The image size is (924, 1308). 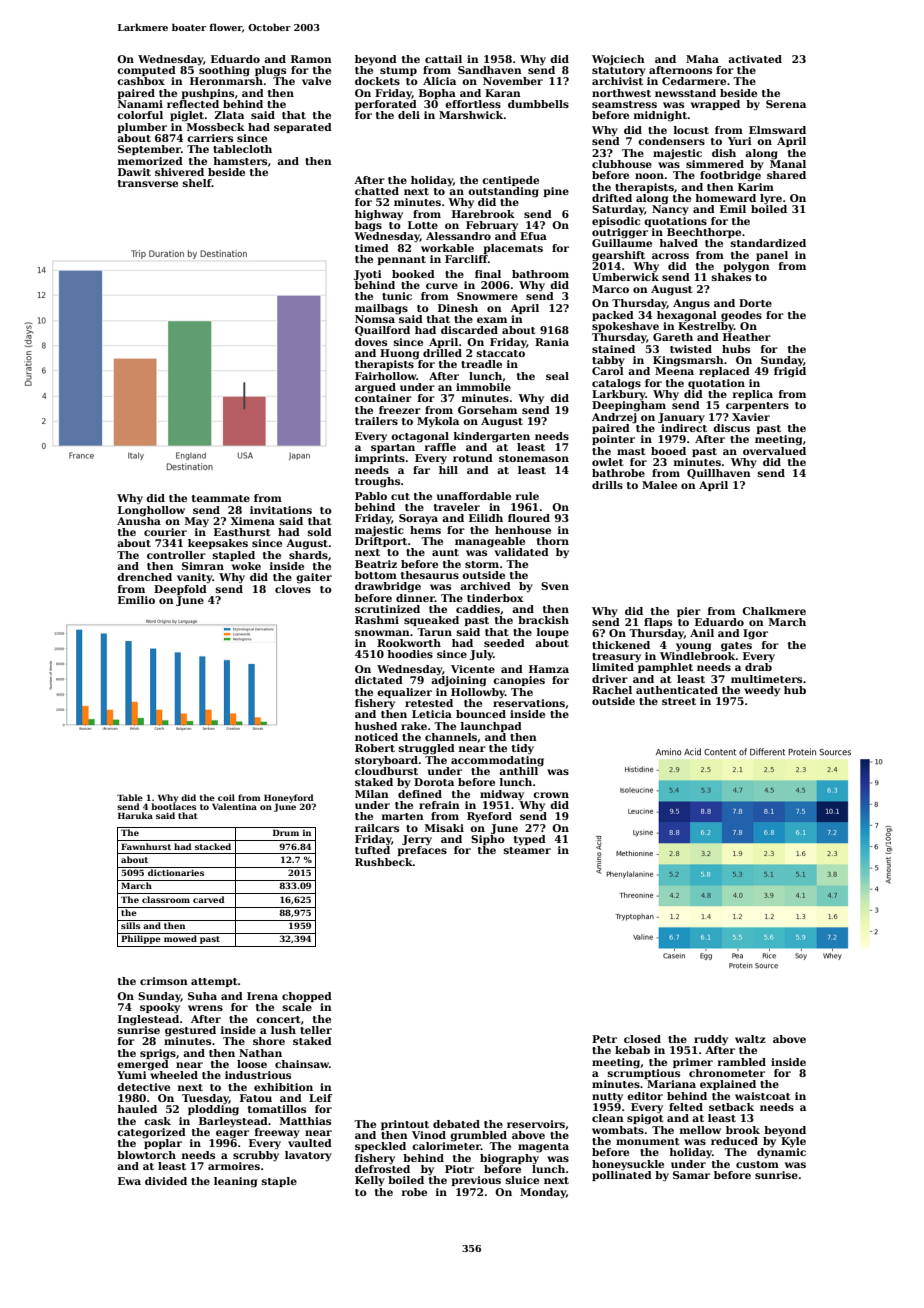 I want to click on divided, so click(x=166, y=1181).
